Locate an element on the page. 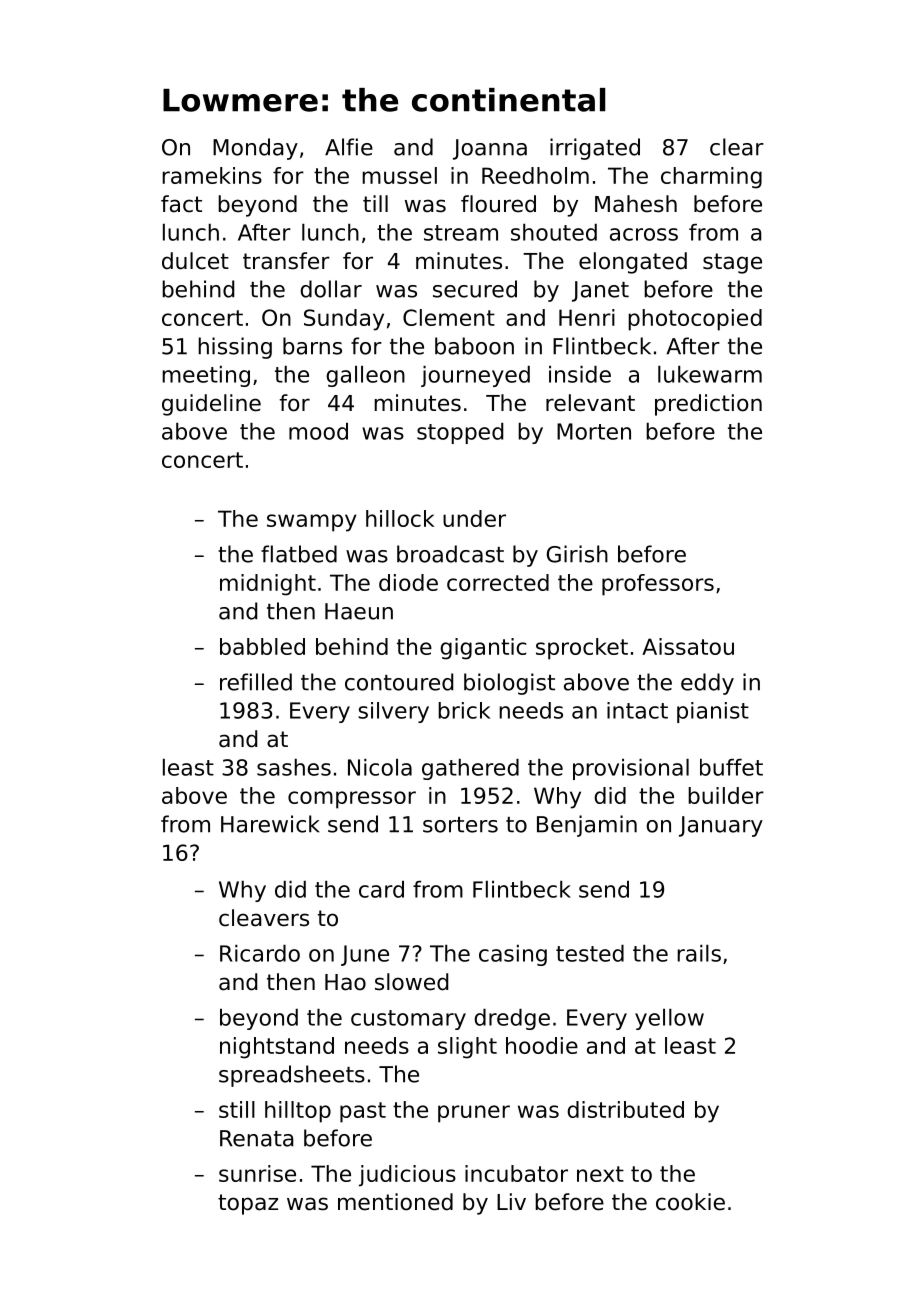  dulcet is located at coordinates (195, 261).
